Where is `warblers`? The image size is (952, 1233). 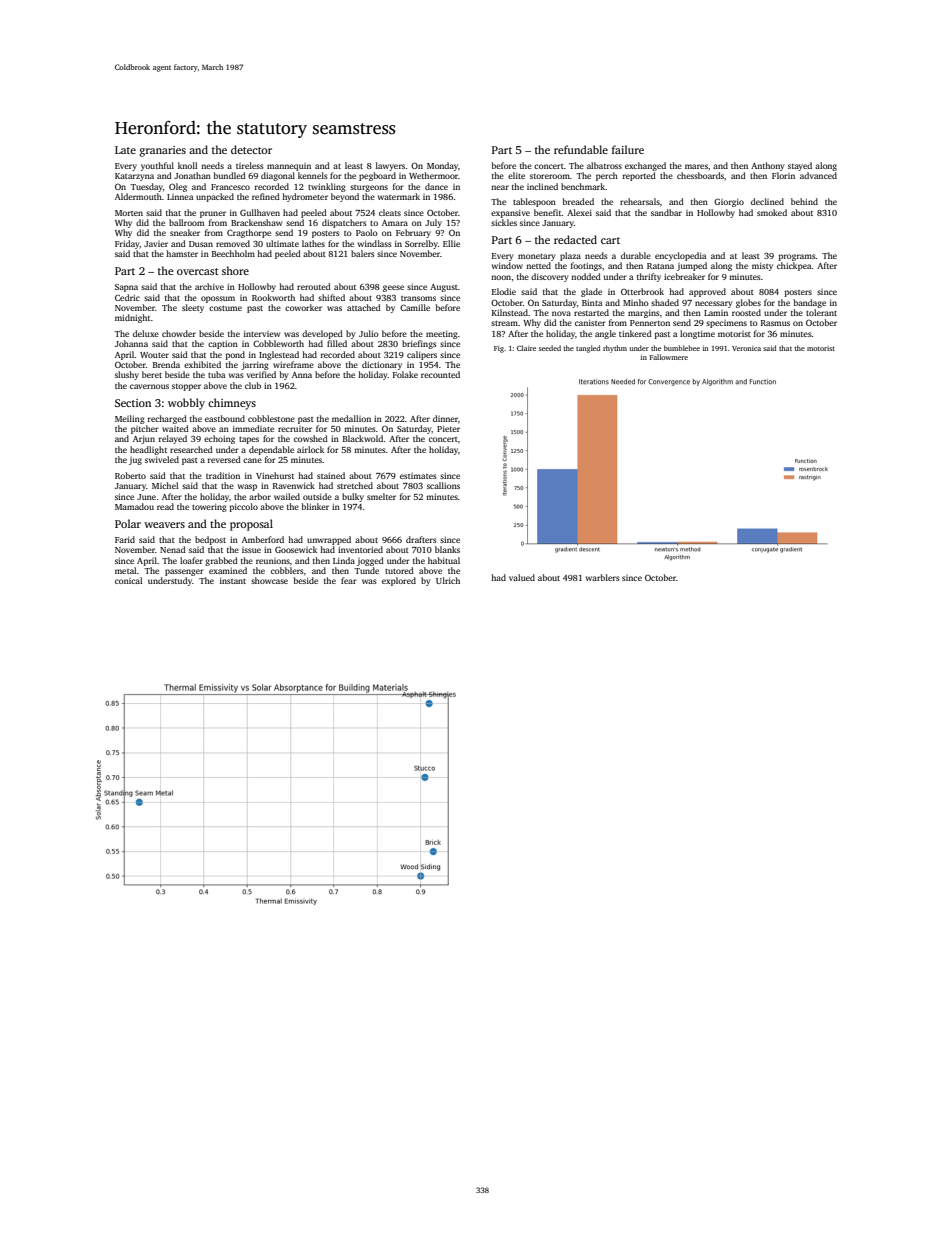 warblers is located at coordinates (603, 577).
